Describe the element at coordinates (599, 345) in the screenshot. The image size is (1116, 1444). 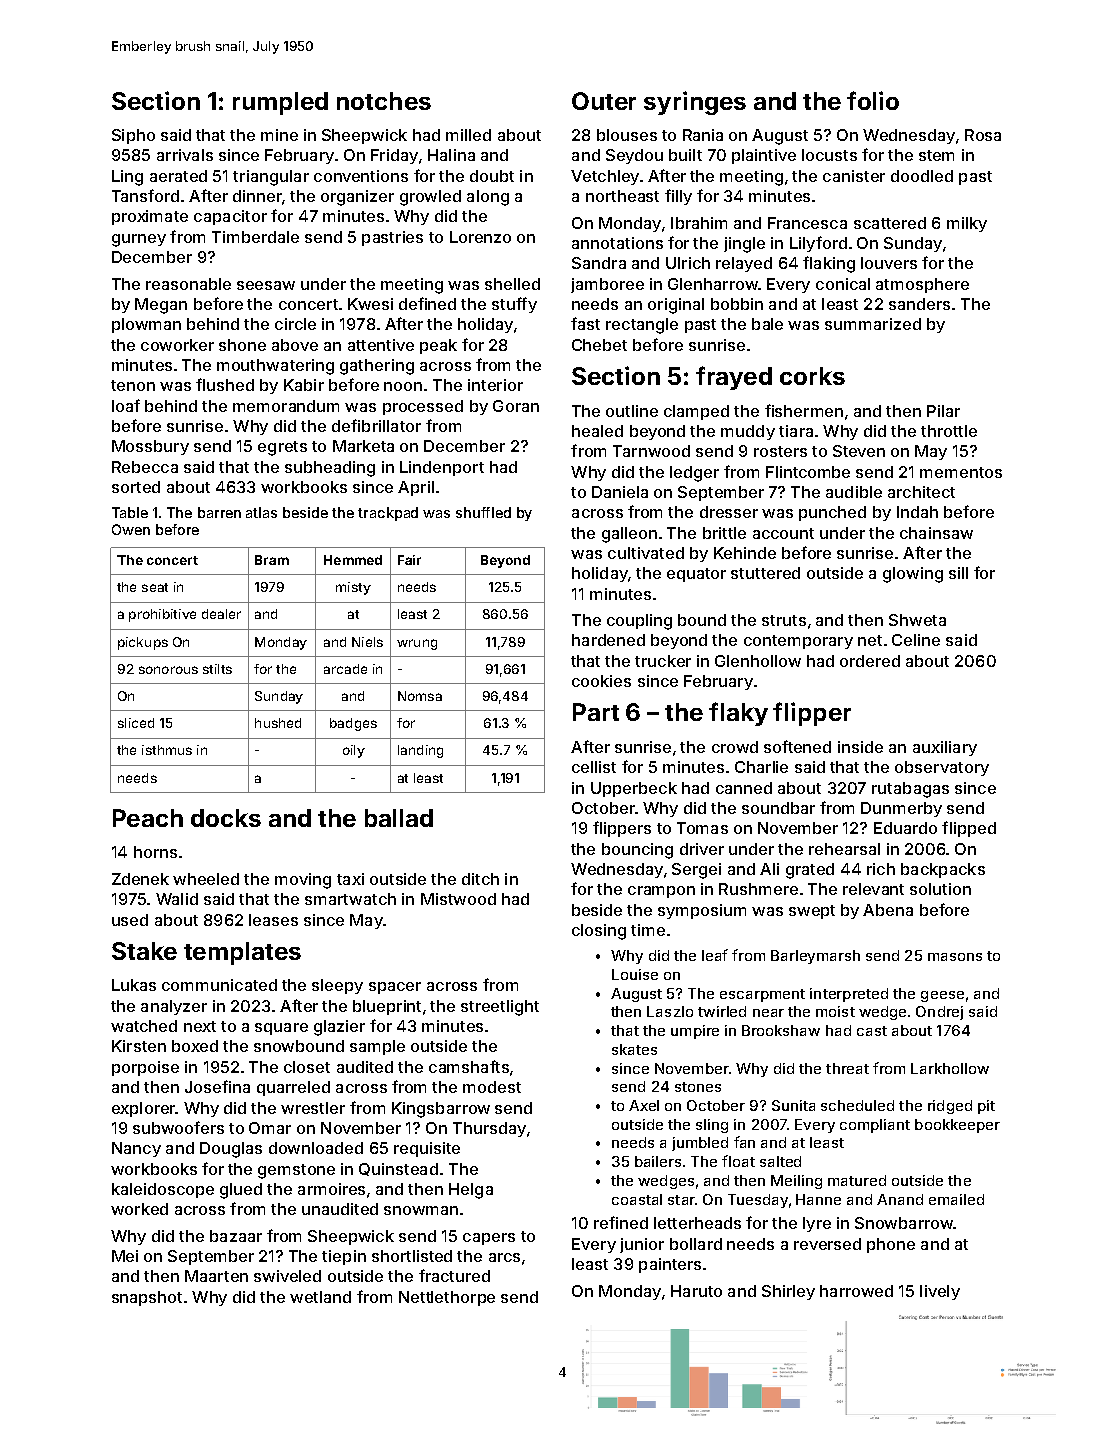
I see `Chebet` at that location.
